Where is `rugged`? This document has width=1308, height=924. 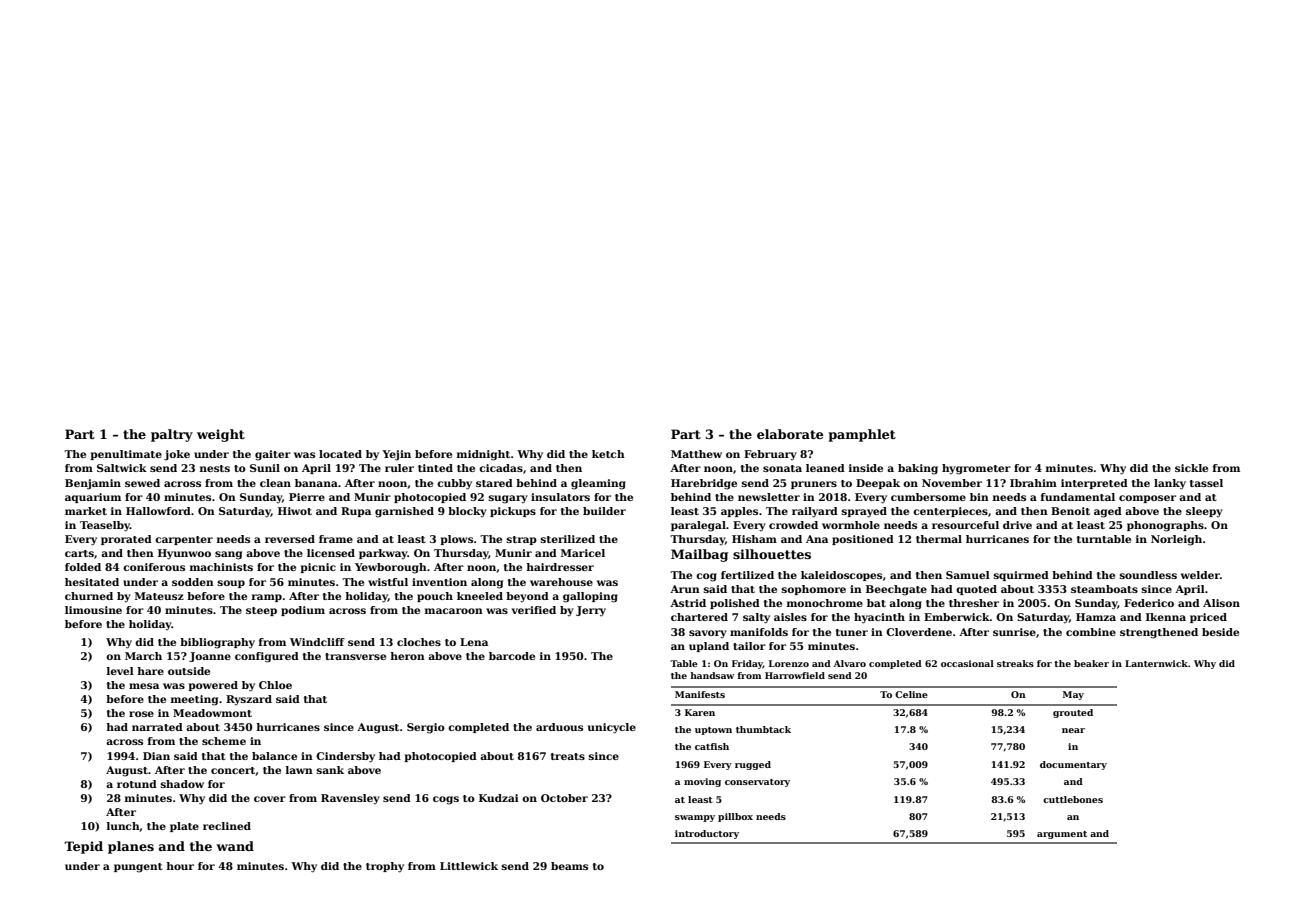
rugged is located at coordinates (753, 765).
